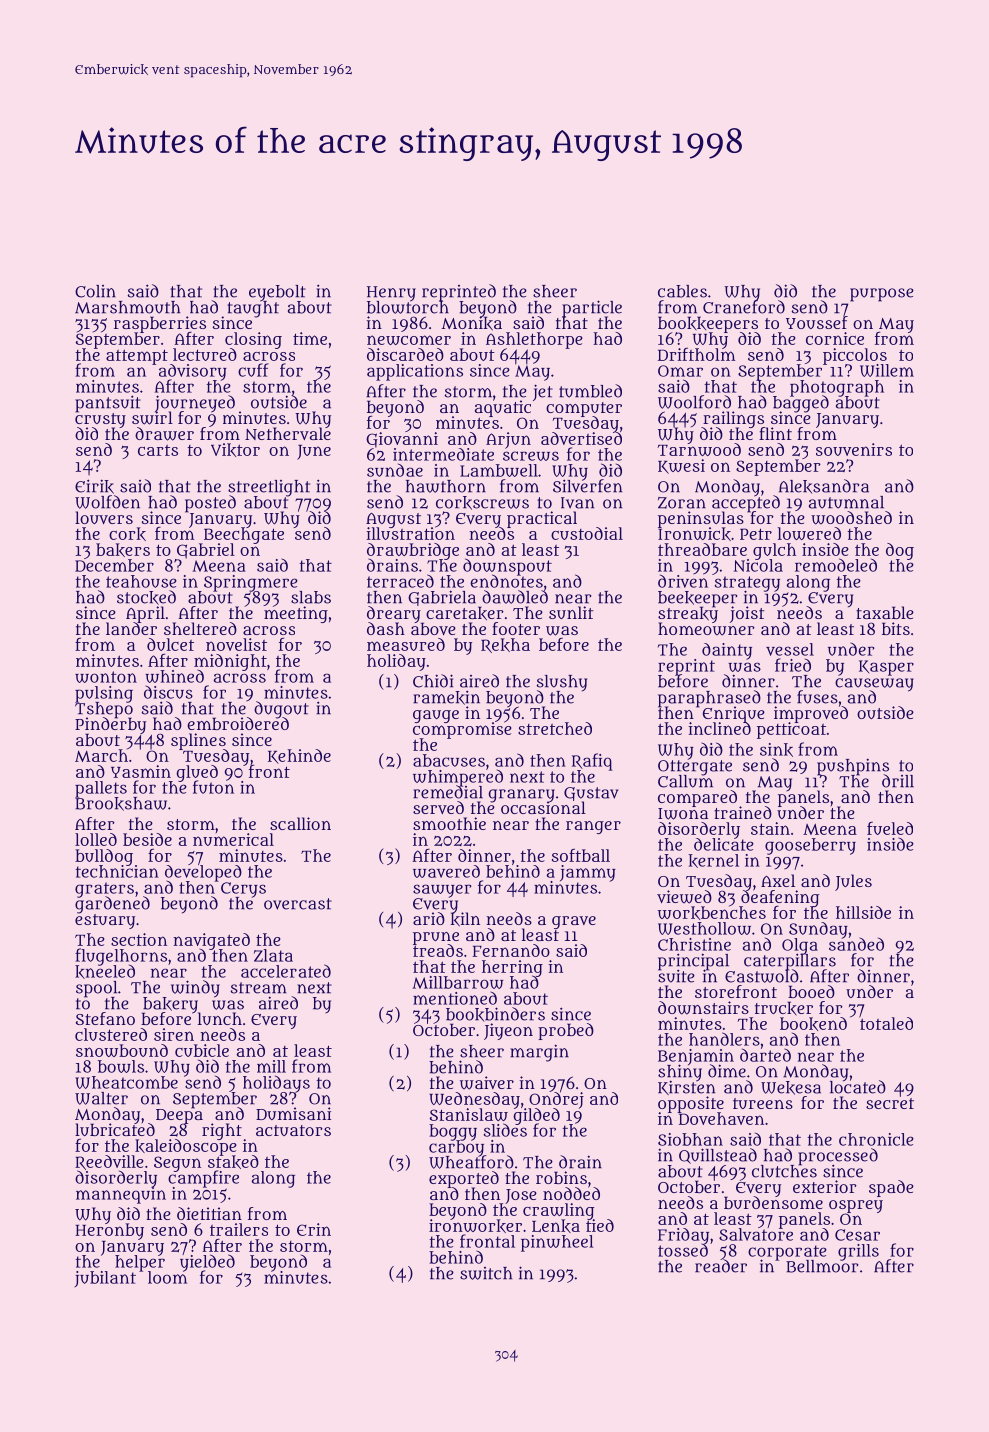 This screenshot has width=989, height=1432. I want to click on campfire, so click(203, 1179).
